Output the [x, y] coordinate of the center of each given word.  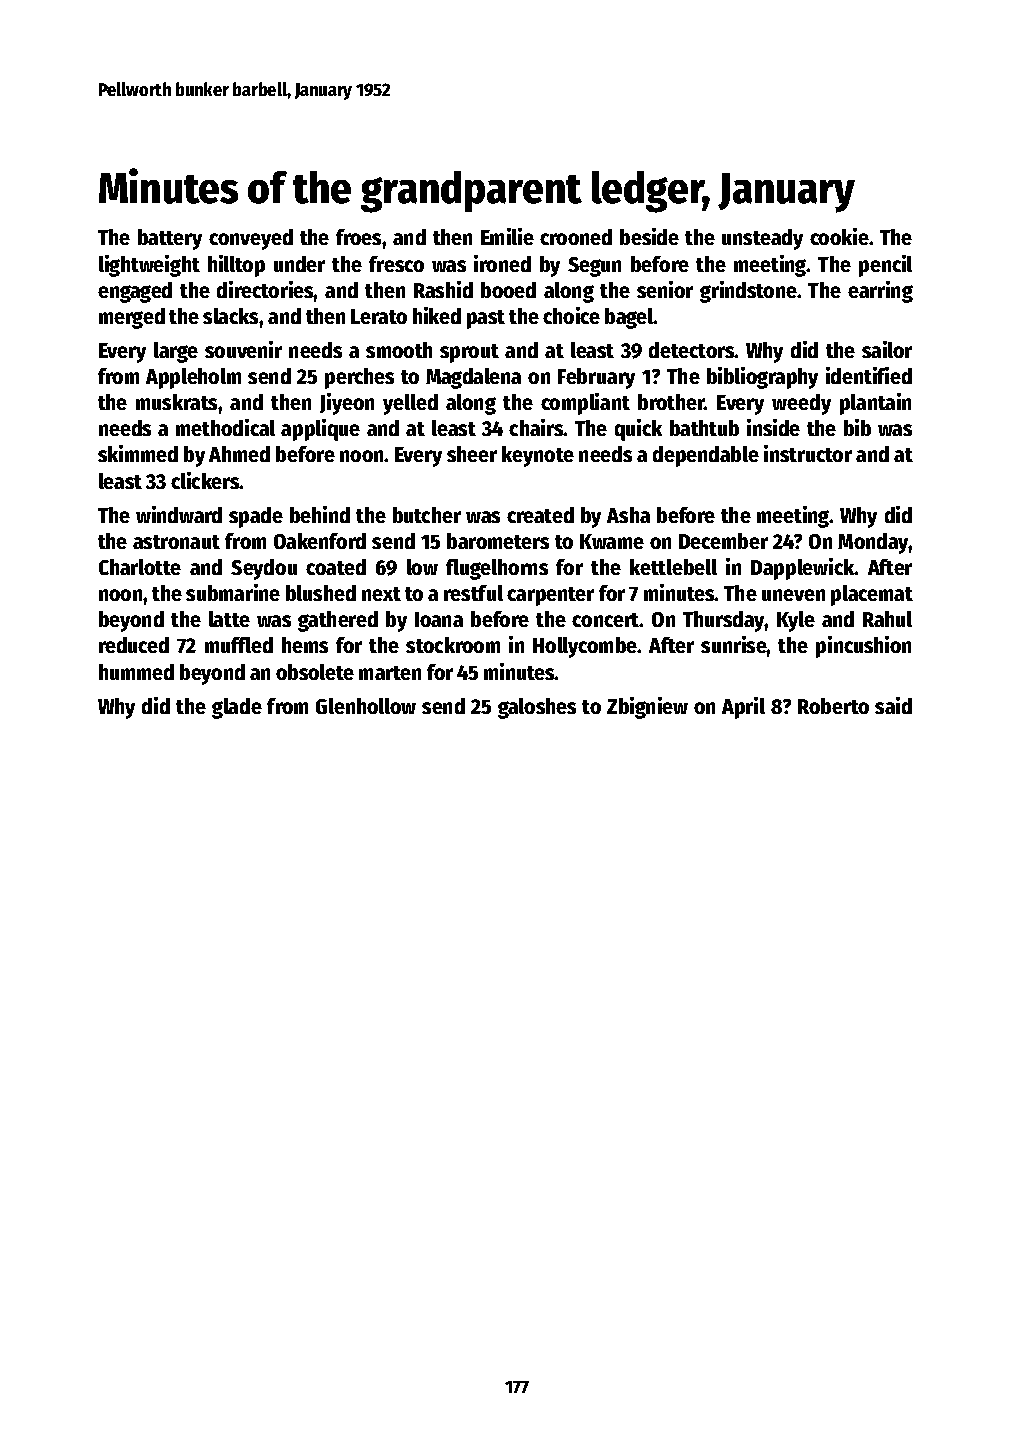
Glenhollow [366, 706]
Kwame [612, 541]
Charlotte [140, 567]
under [299, 264]
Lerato [379, 316]
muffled [239, 645]
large [176, 352]
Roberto [833, 706]
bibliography [762, 378]
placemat [872, 595]
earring [880, 292]
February [596, 378]
